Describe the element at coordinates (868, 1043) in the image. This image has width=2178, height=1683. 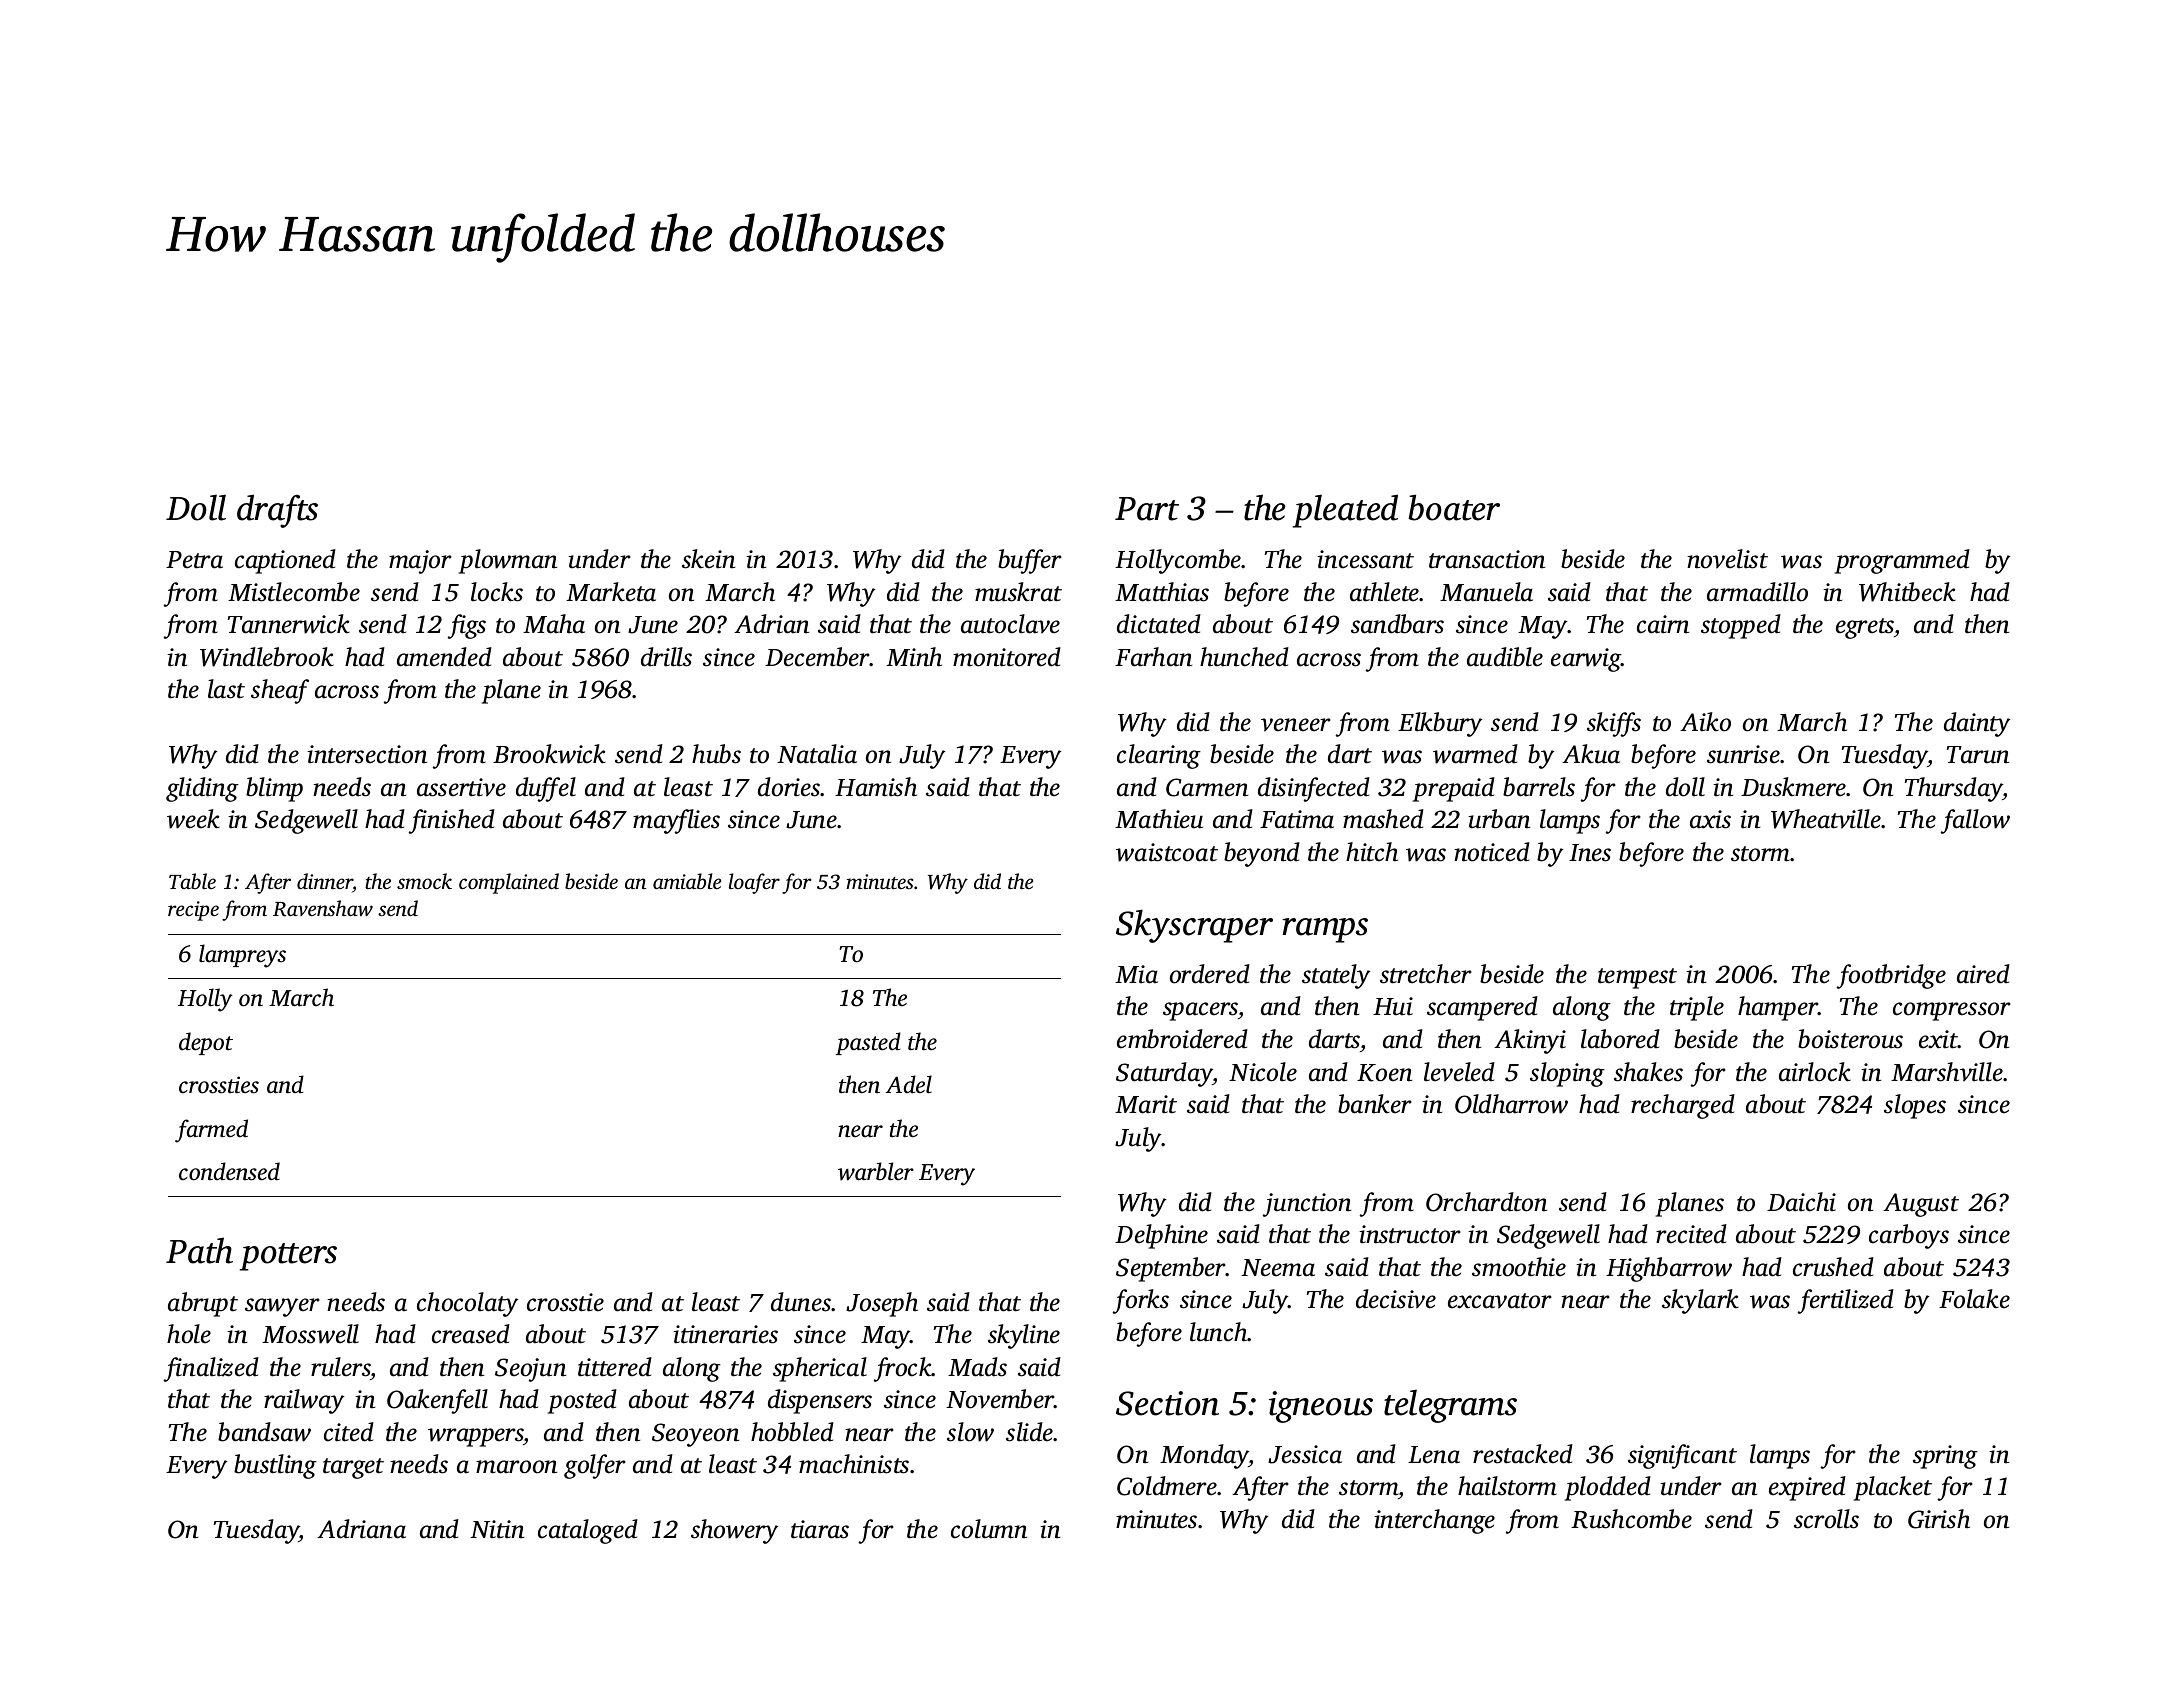
I see `pasted` at that location.
